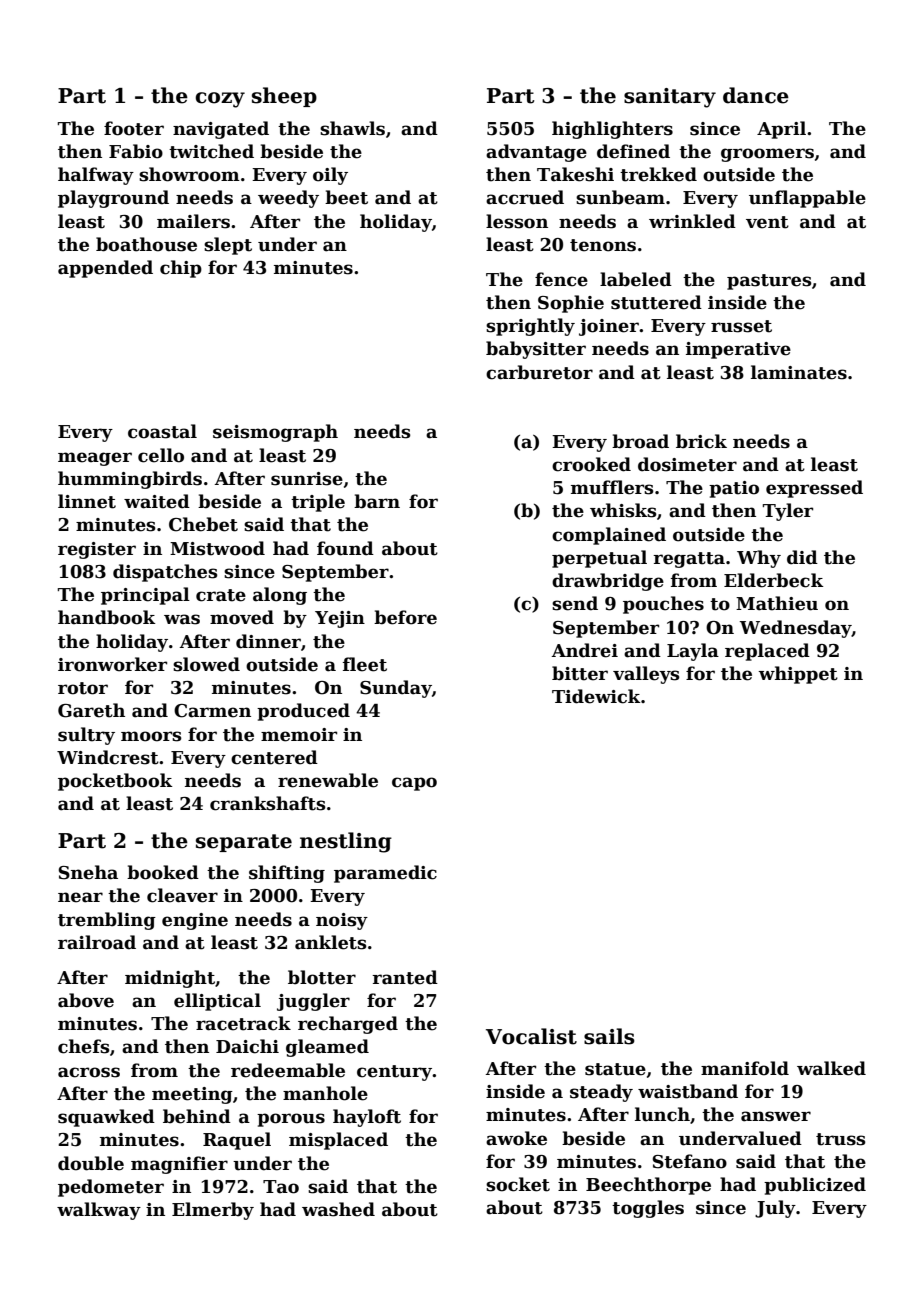 The height and width of the screenshot is (1314, 924). Describe the element at coordinates (693, 652) in the screenshot. I see `Layla` at that location.
